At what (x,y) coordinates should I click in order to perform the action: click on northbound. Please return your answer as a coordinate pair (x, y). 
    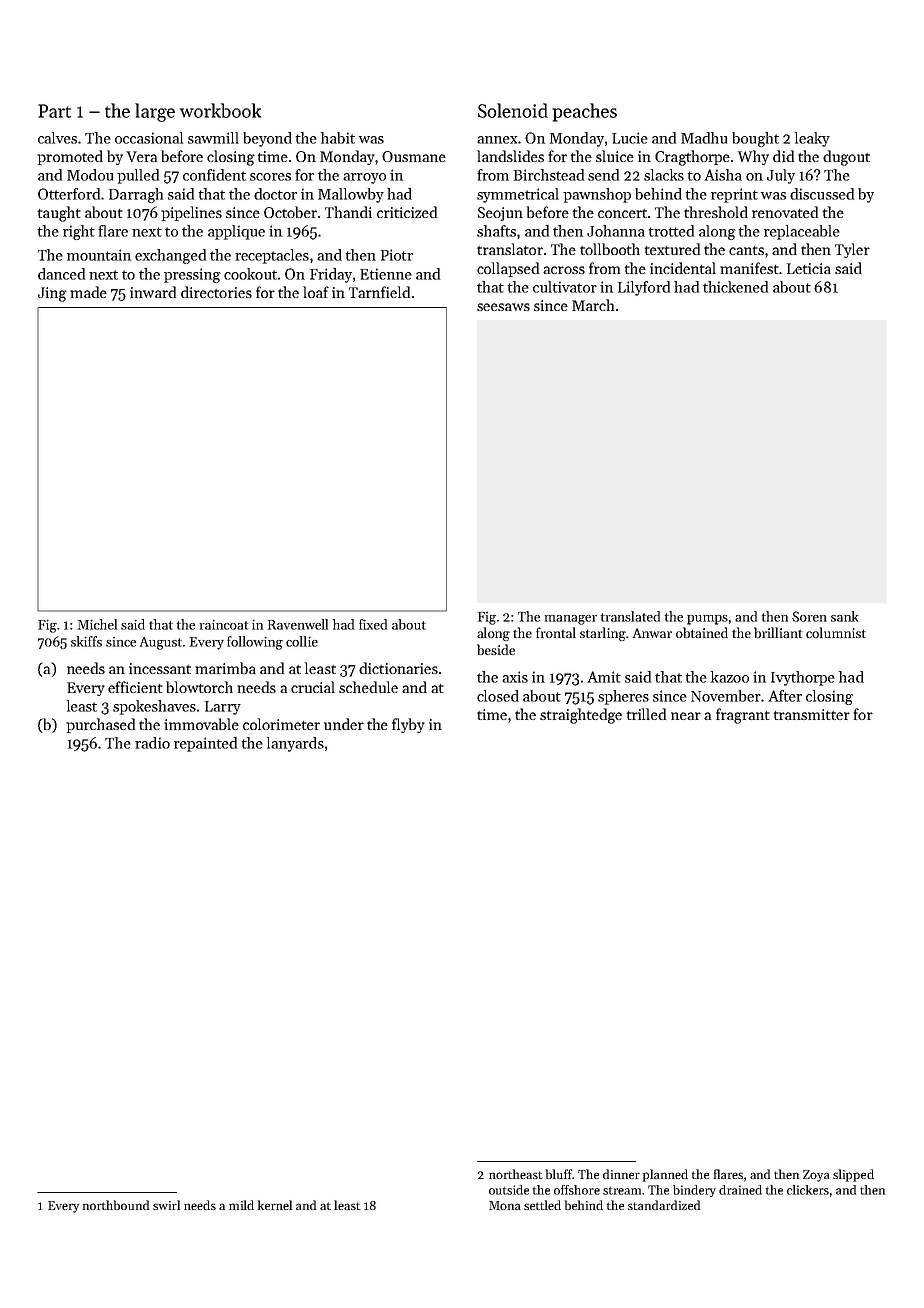
    Looking at the image, I should click on (116, 1205).
